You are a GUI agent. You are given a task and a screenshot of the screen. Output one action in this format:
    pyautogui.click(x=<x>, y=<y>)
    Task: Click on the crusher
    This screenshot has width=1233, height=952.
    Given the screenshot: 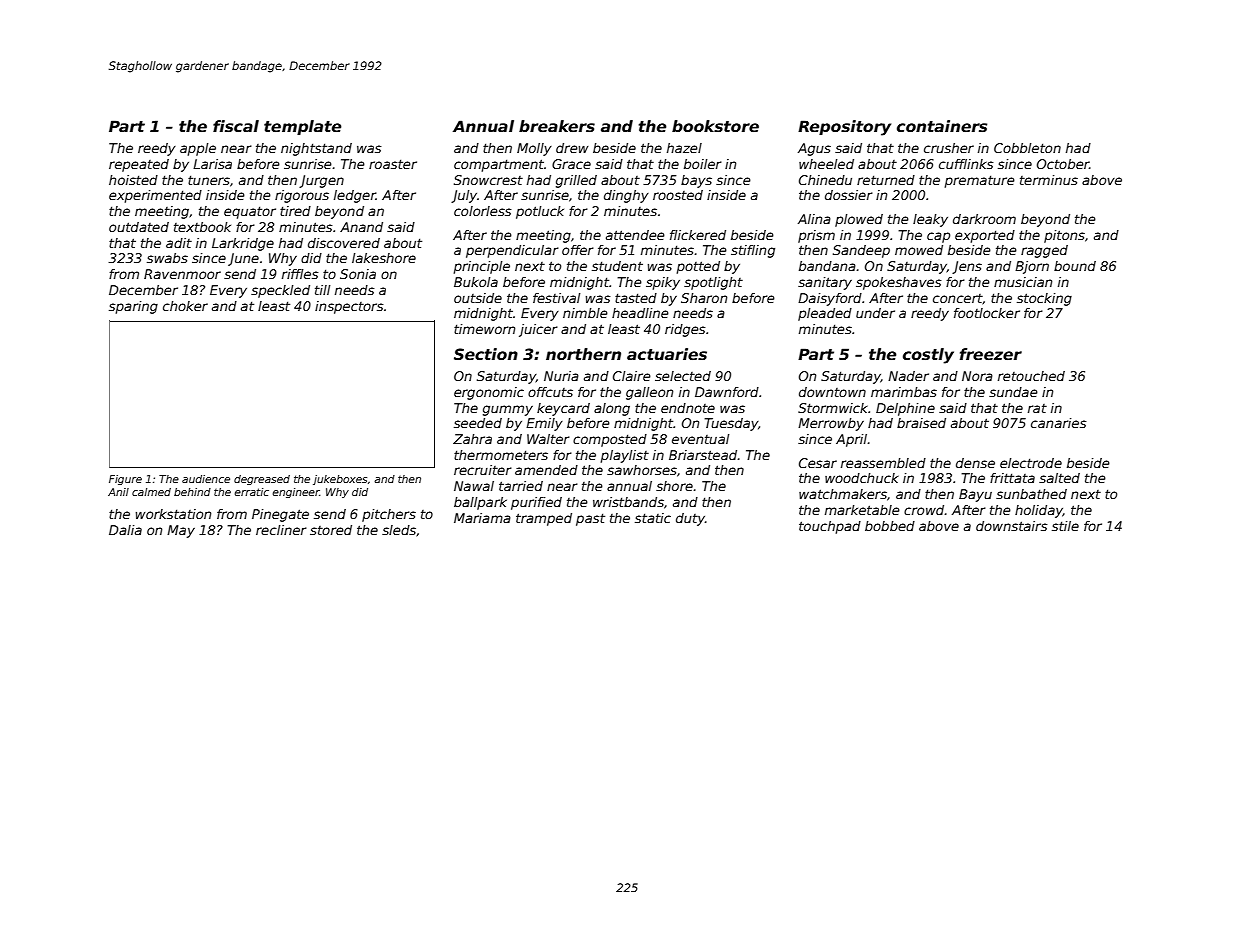 What is the action you would take?
    pyautogui.click(x=949, y=148)
